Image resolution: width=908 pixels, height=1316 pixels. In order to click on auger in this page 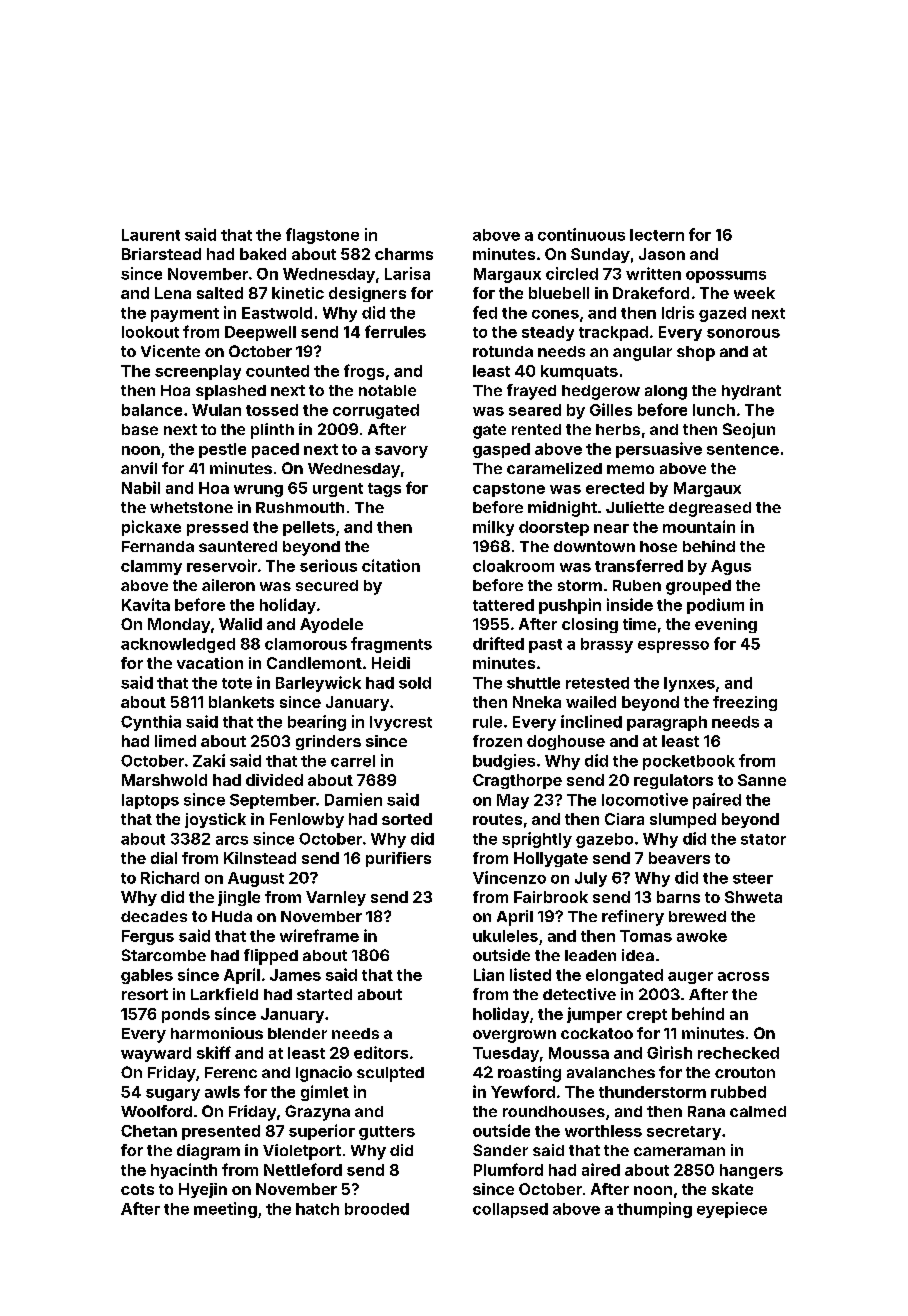, I will do `click(690, 978)`.
